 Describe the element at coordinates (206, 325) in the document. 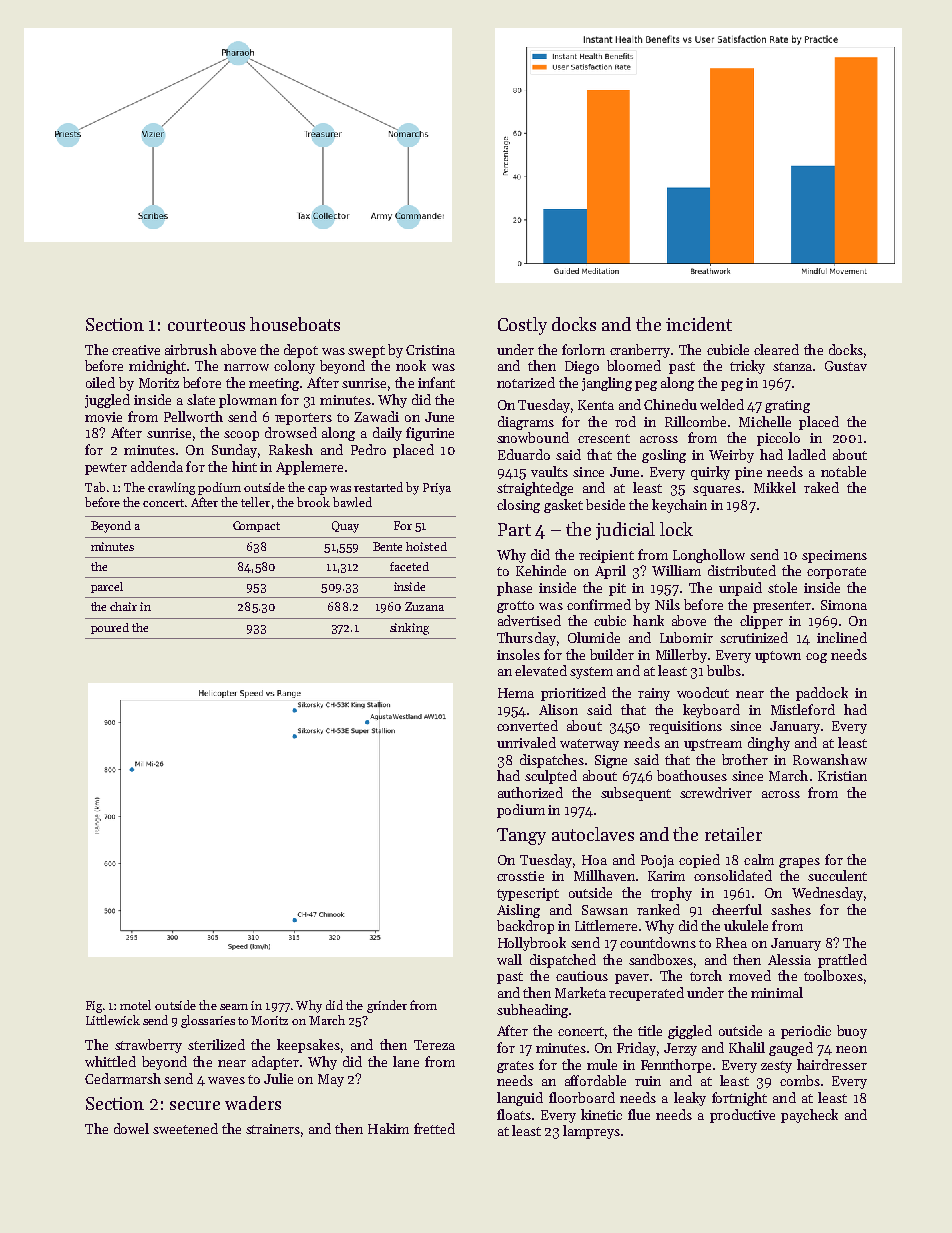

I see `courteous` at that location.
